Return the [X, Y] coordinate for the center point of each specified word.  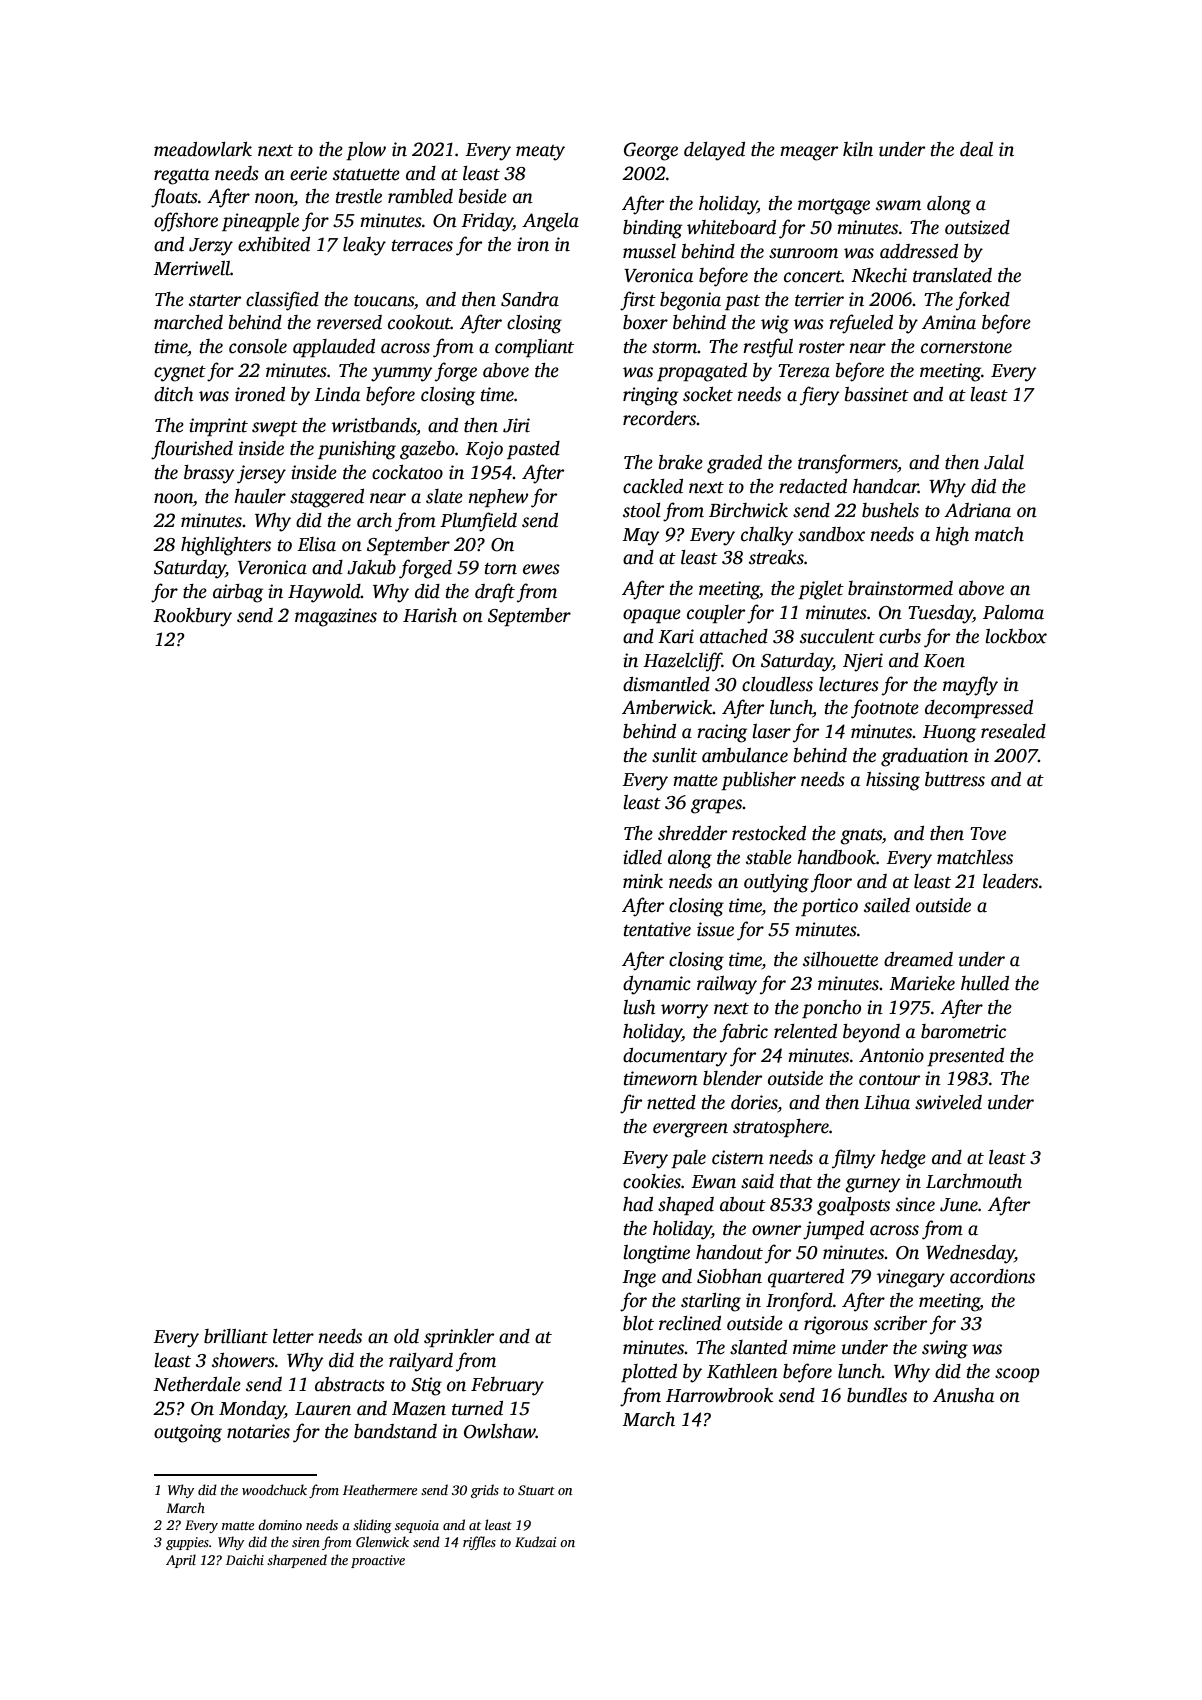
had [638, 1204]
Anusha [963, 1395]
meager [809, 153]
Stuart [536, 1490]
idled [642, 857]
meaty [540, 153]
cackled [653, 486]
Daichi [245, 1559]
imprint [218, 427]
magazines [336, 617]
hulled [985, 983]
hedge [903, 1159]
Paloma [1013, 612]
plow [366, 151]
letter [293, 1336]
